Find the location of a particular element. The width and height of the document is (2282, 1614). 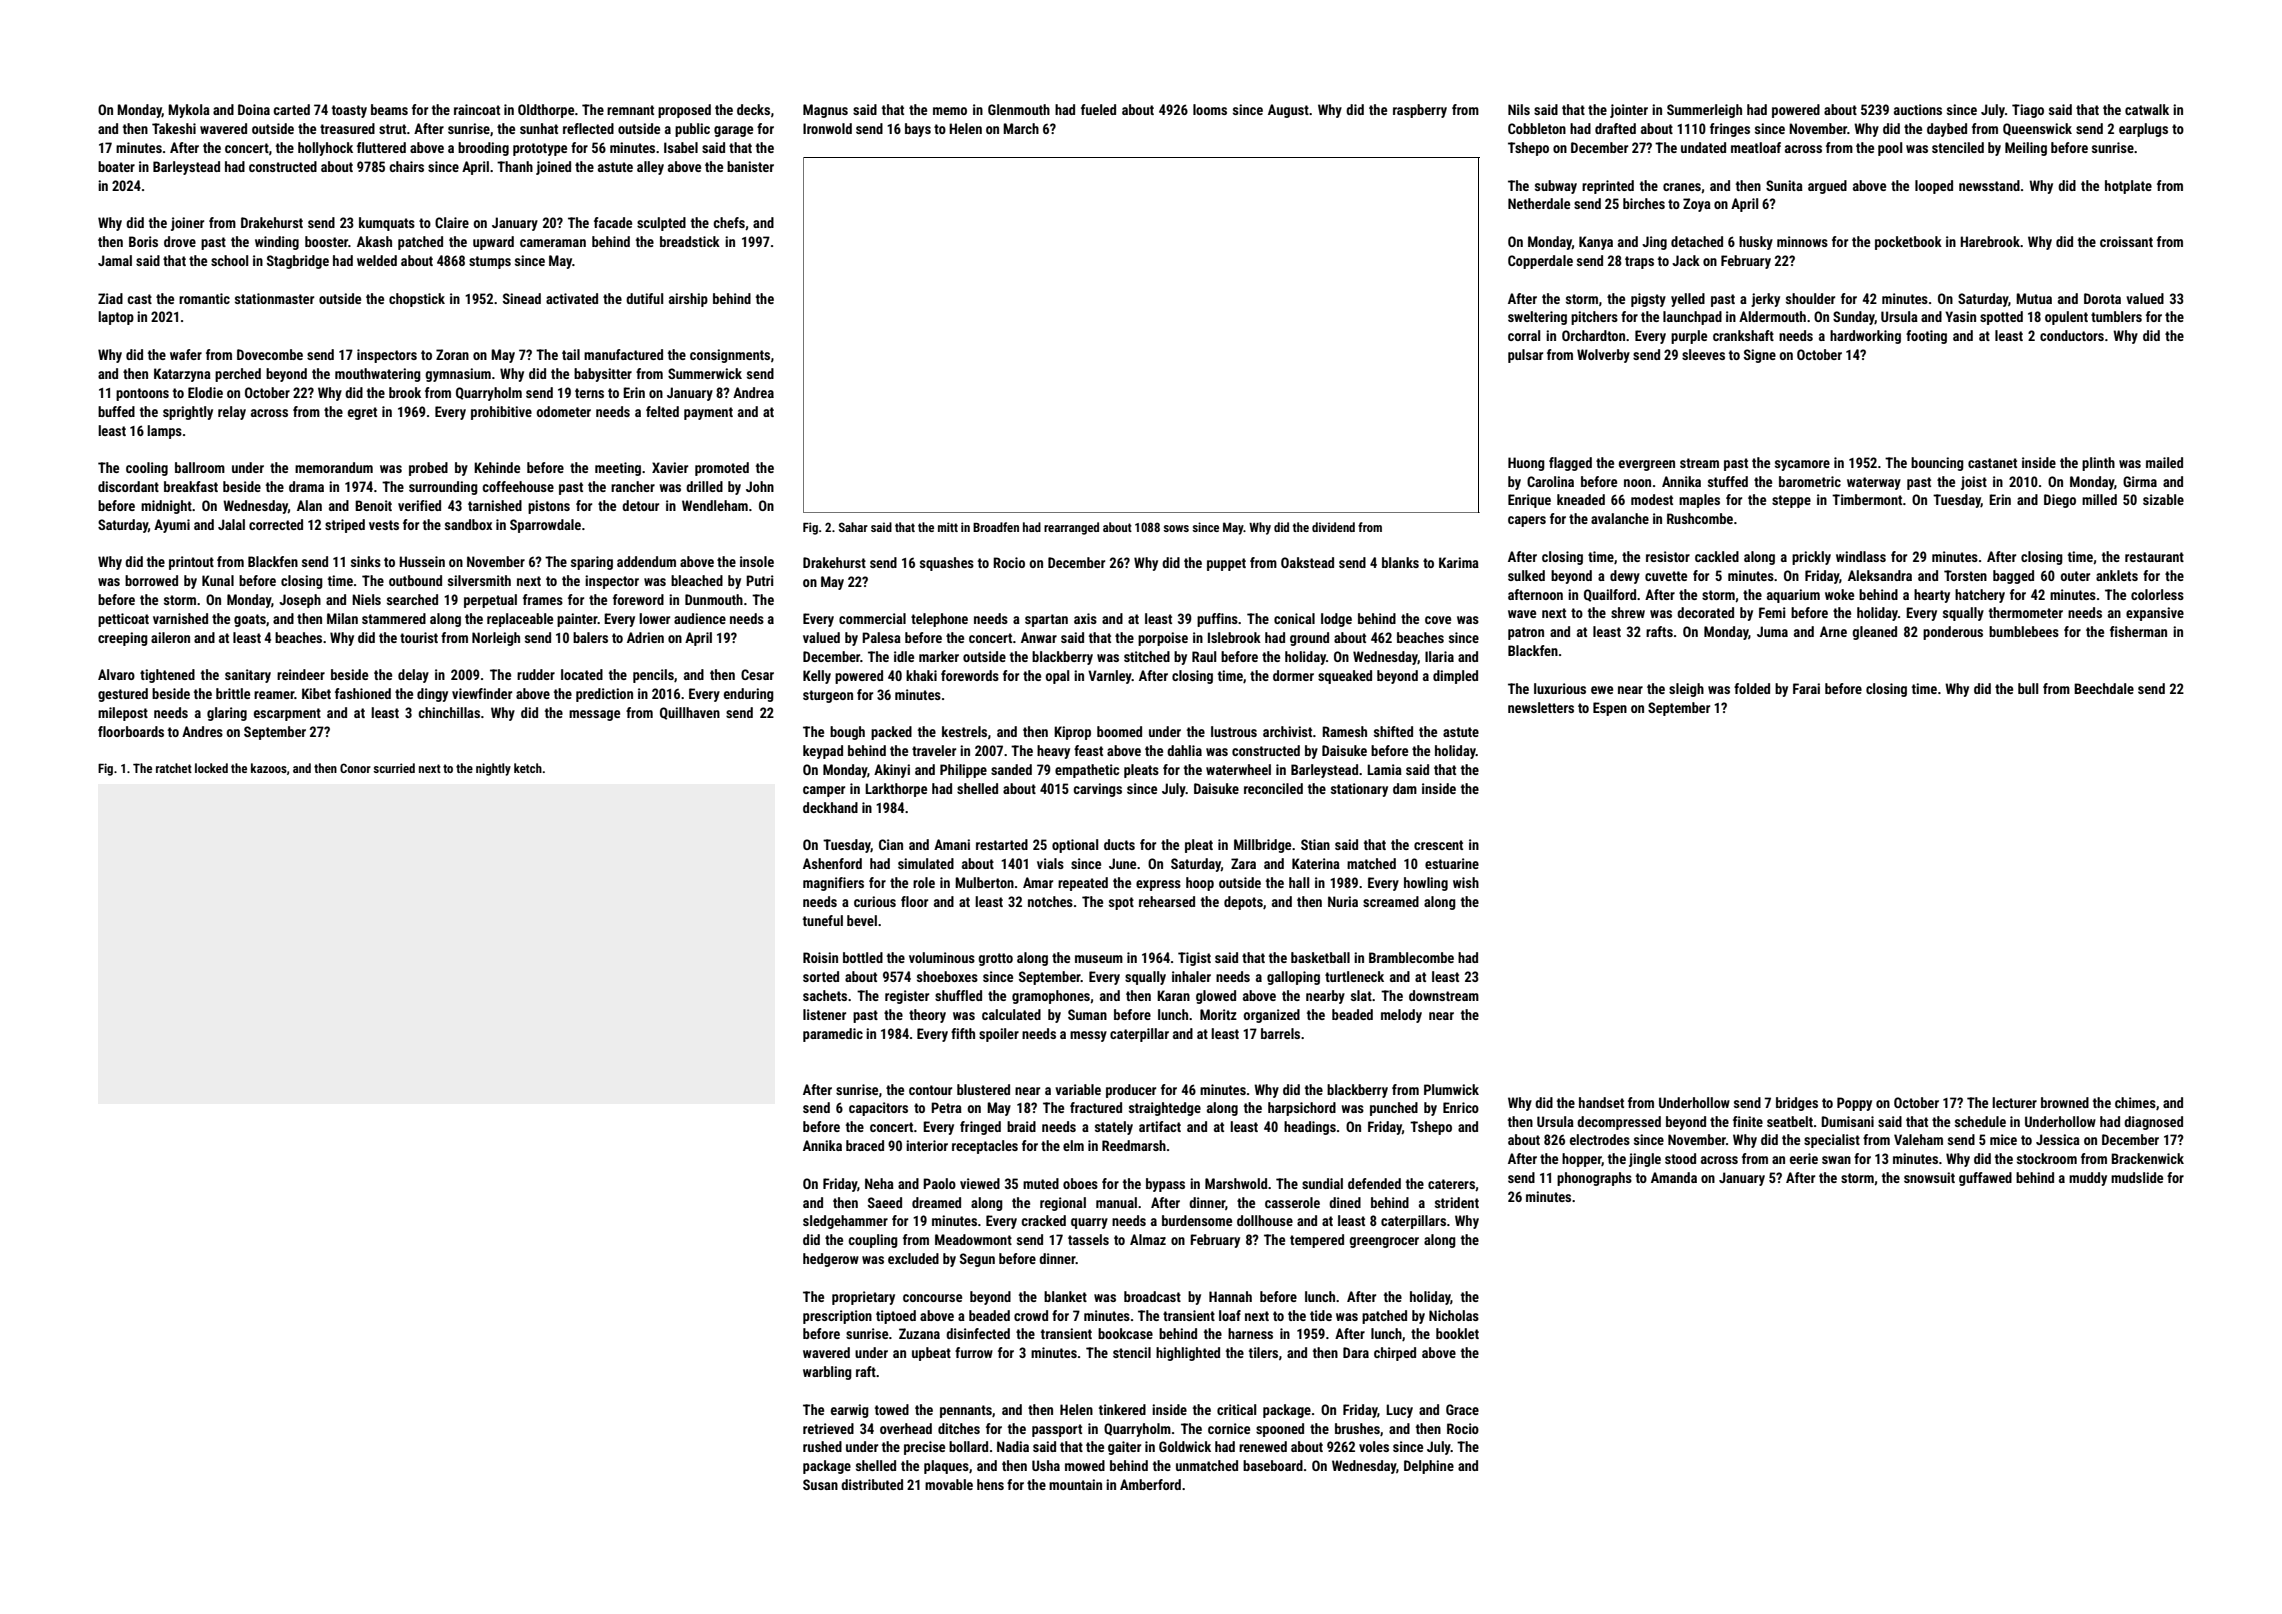

Oldthorpe is located at coordinates (546, 111).
